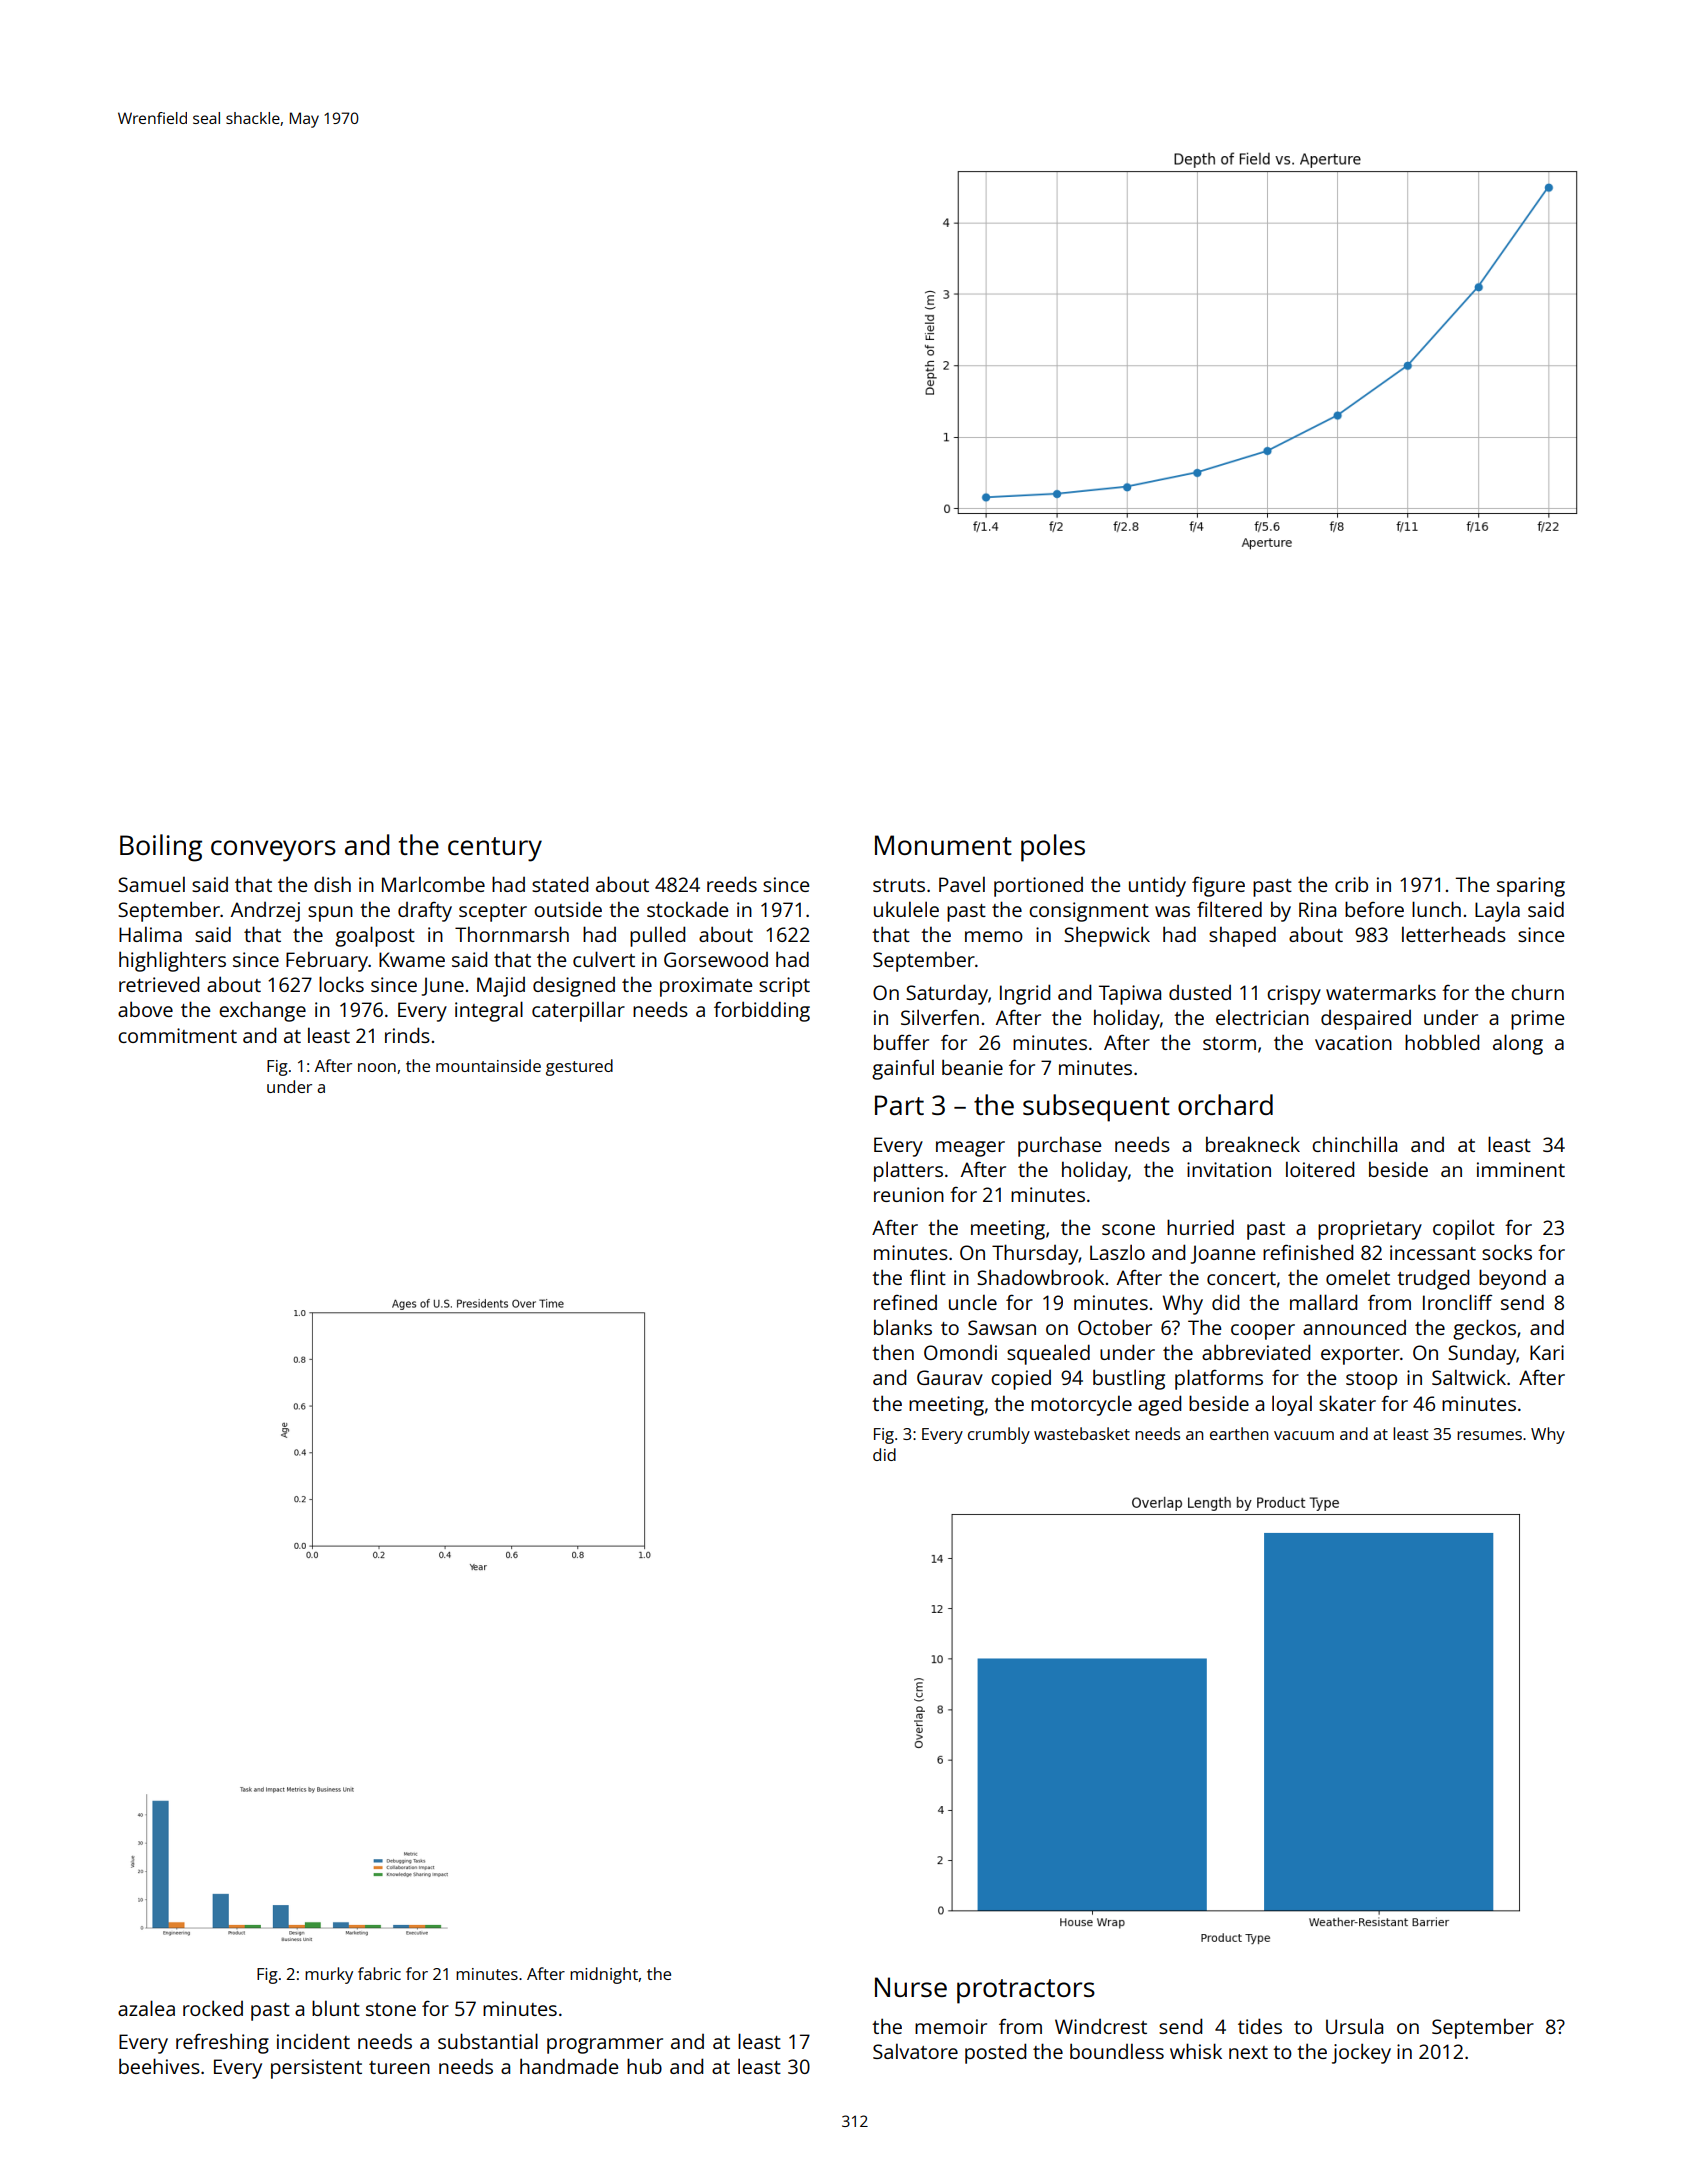  I want to click on fabric, so click(379, 1973).
